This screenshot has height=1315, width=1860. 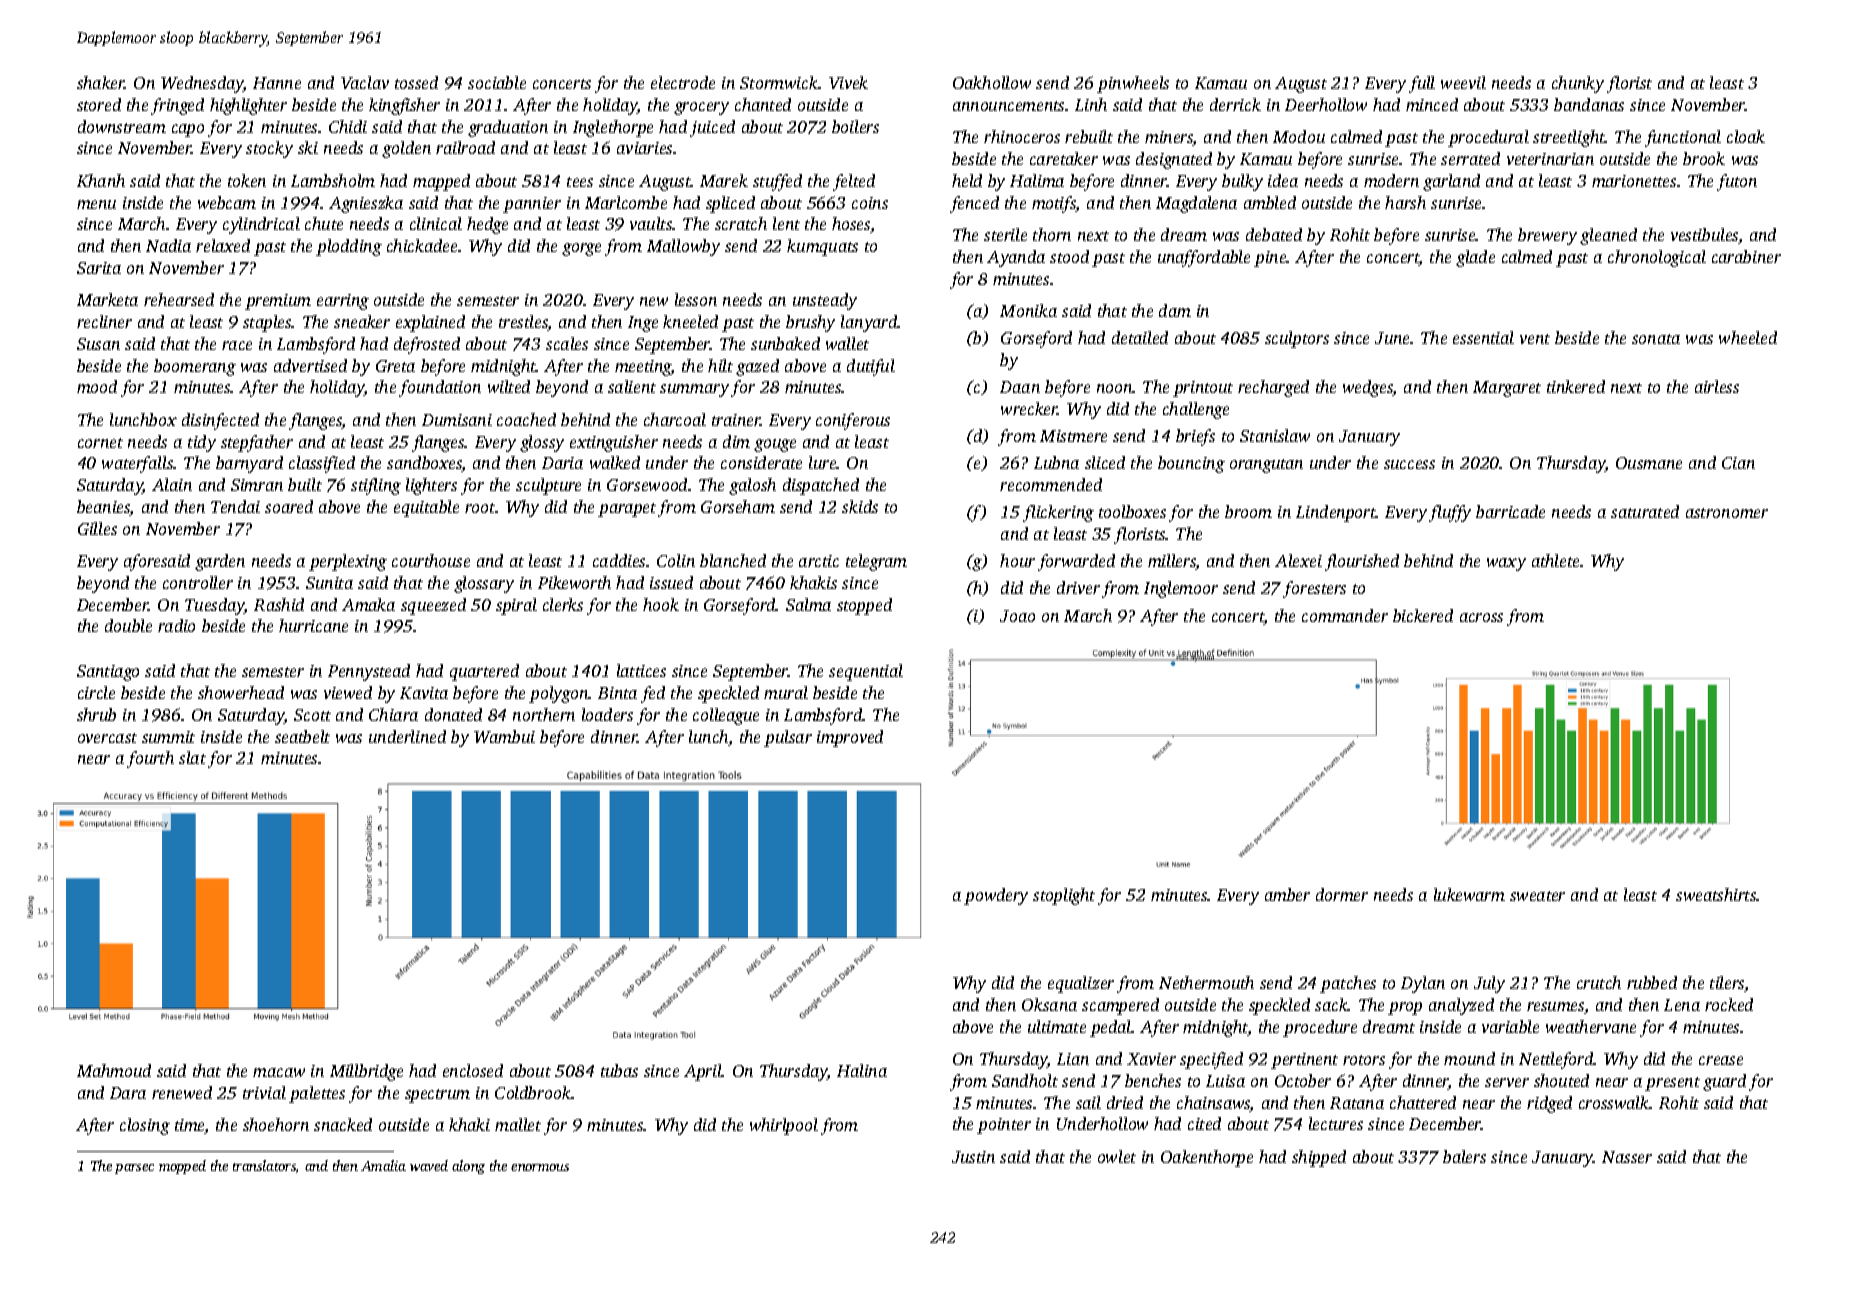 What do you see at coordinates (1627, 1157) in the screenshot?
I see `Nasser` at bounding box center [1627, 1157].
